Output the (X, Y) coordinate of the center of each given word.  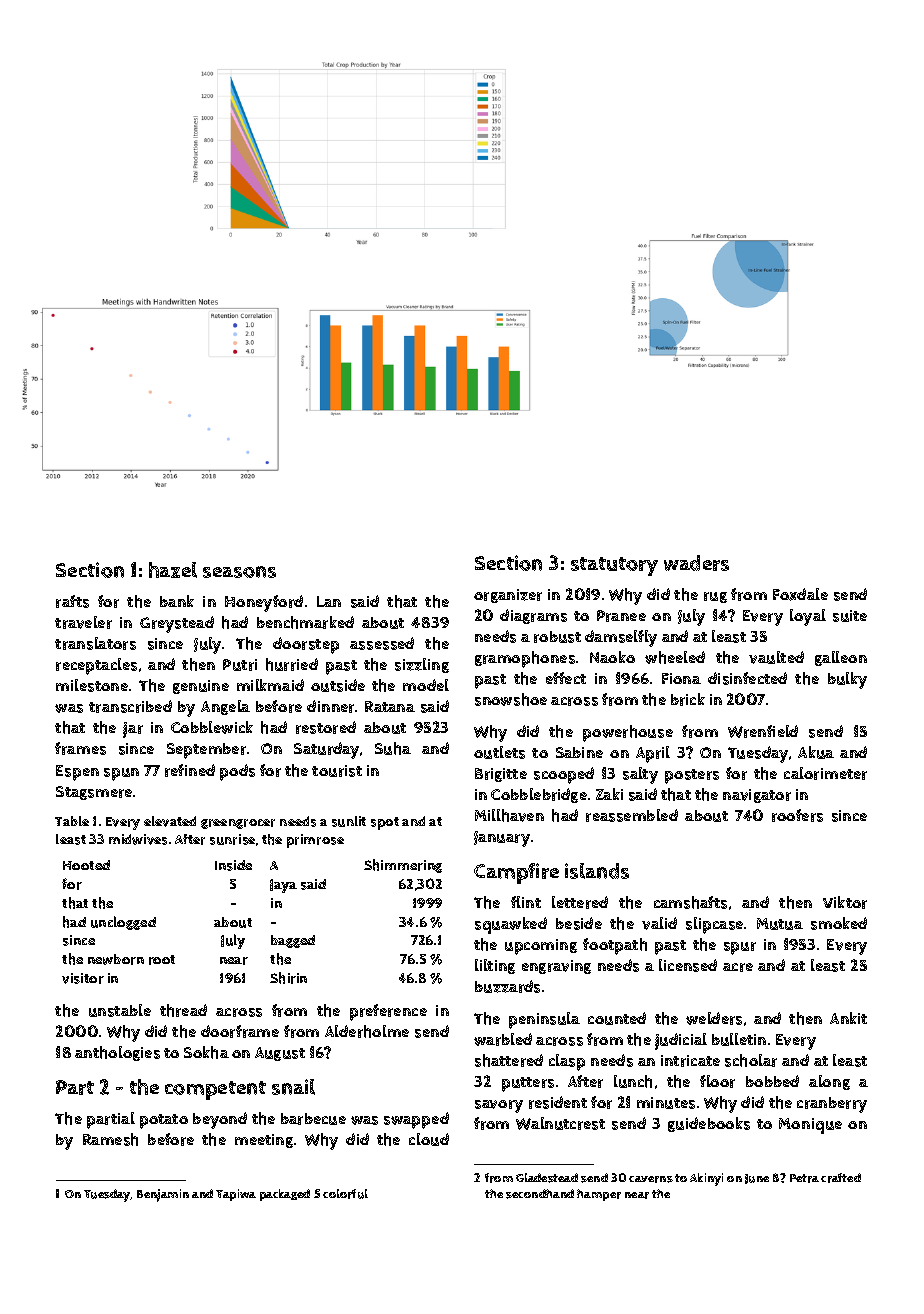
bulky (847, 680)
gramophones (525, 659)
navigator (757, 796)
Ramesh (110, 1139)
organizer (508, 596)
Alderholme (367, 1031)
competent (215, 1090)
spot (385, 823)
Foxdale (800, 594)
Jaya (283, 886)
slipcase (714, 925)
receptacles (96, 666)
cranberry (832, 1105)
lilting (495, 966)
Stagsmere (94, 793)
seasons (239, 572)
